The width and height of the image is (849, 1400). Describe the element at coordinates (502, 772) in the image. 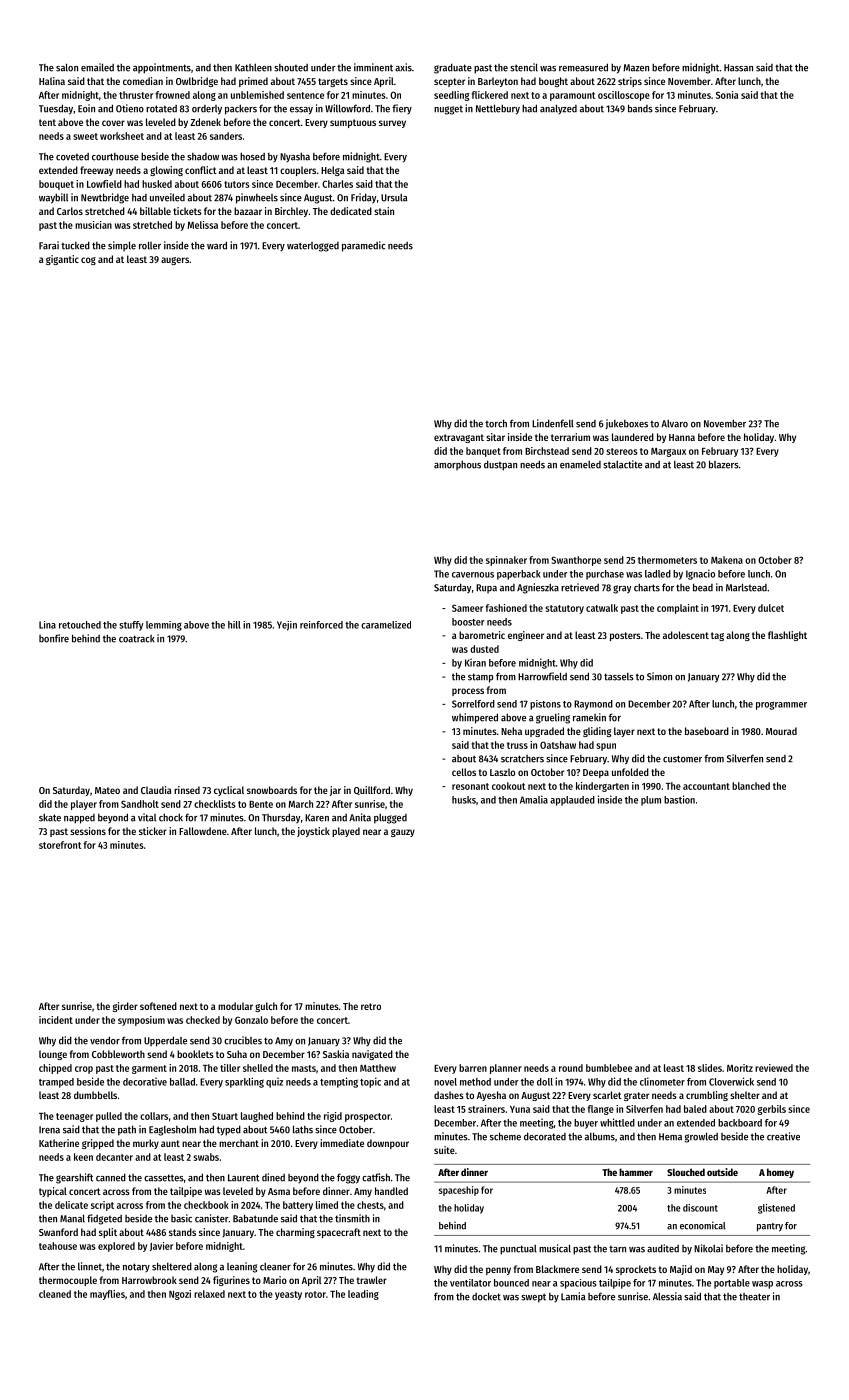

I see `Laszlo` at that location.
